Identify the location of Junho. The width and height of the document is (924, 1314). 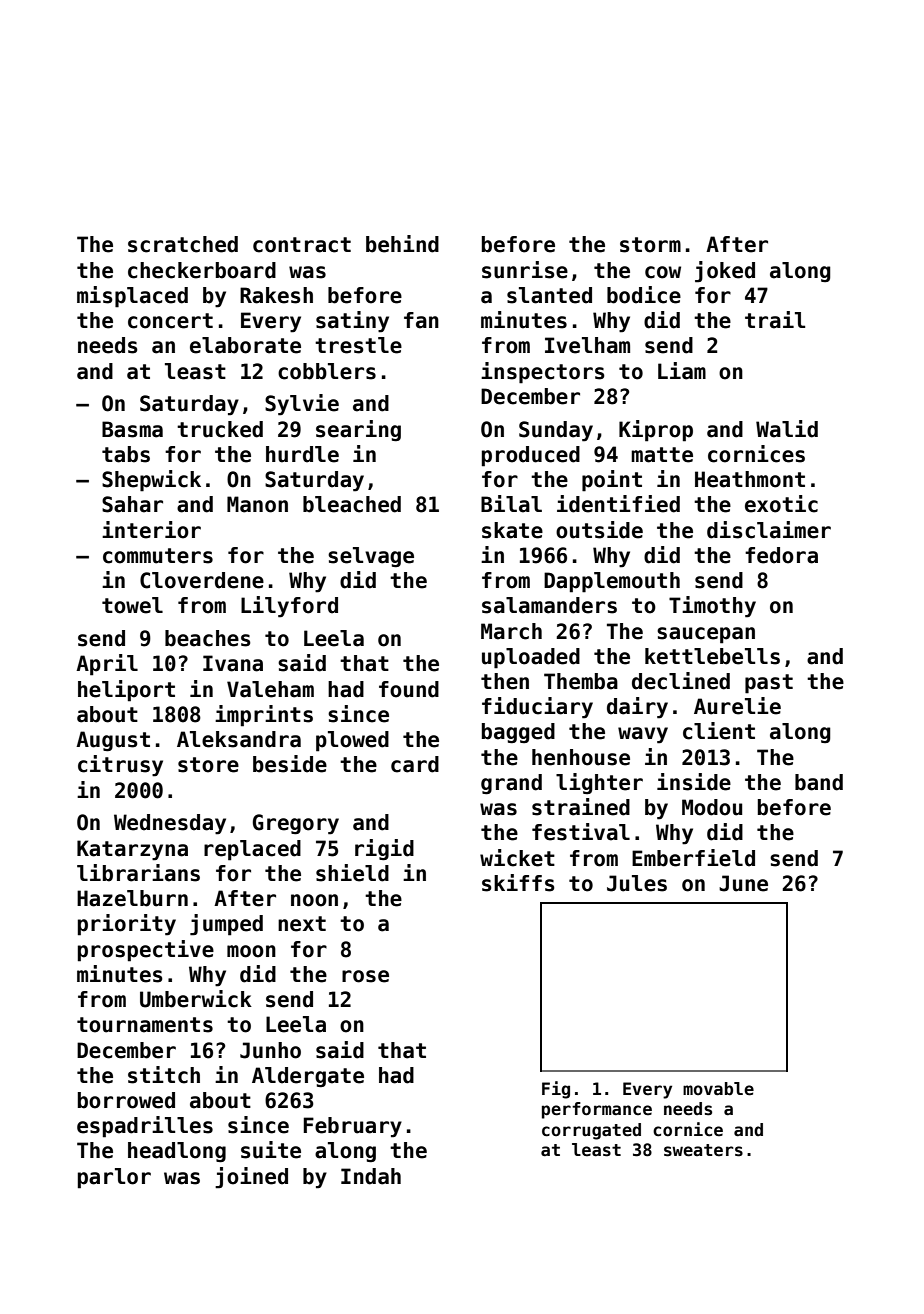
(270, 1050).
